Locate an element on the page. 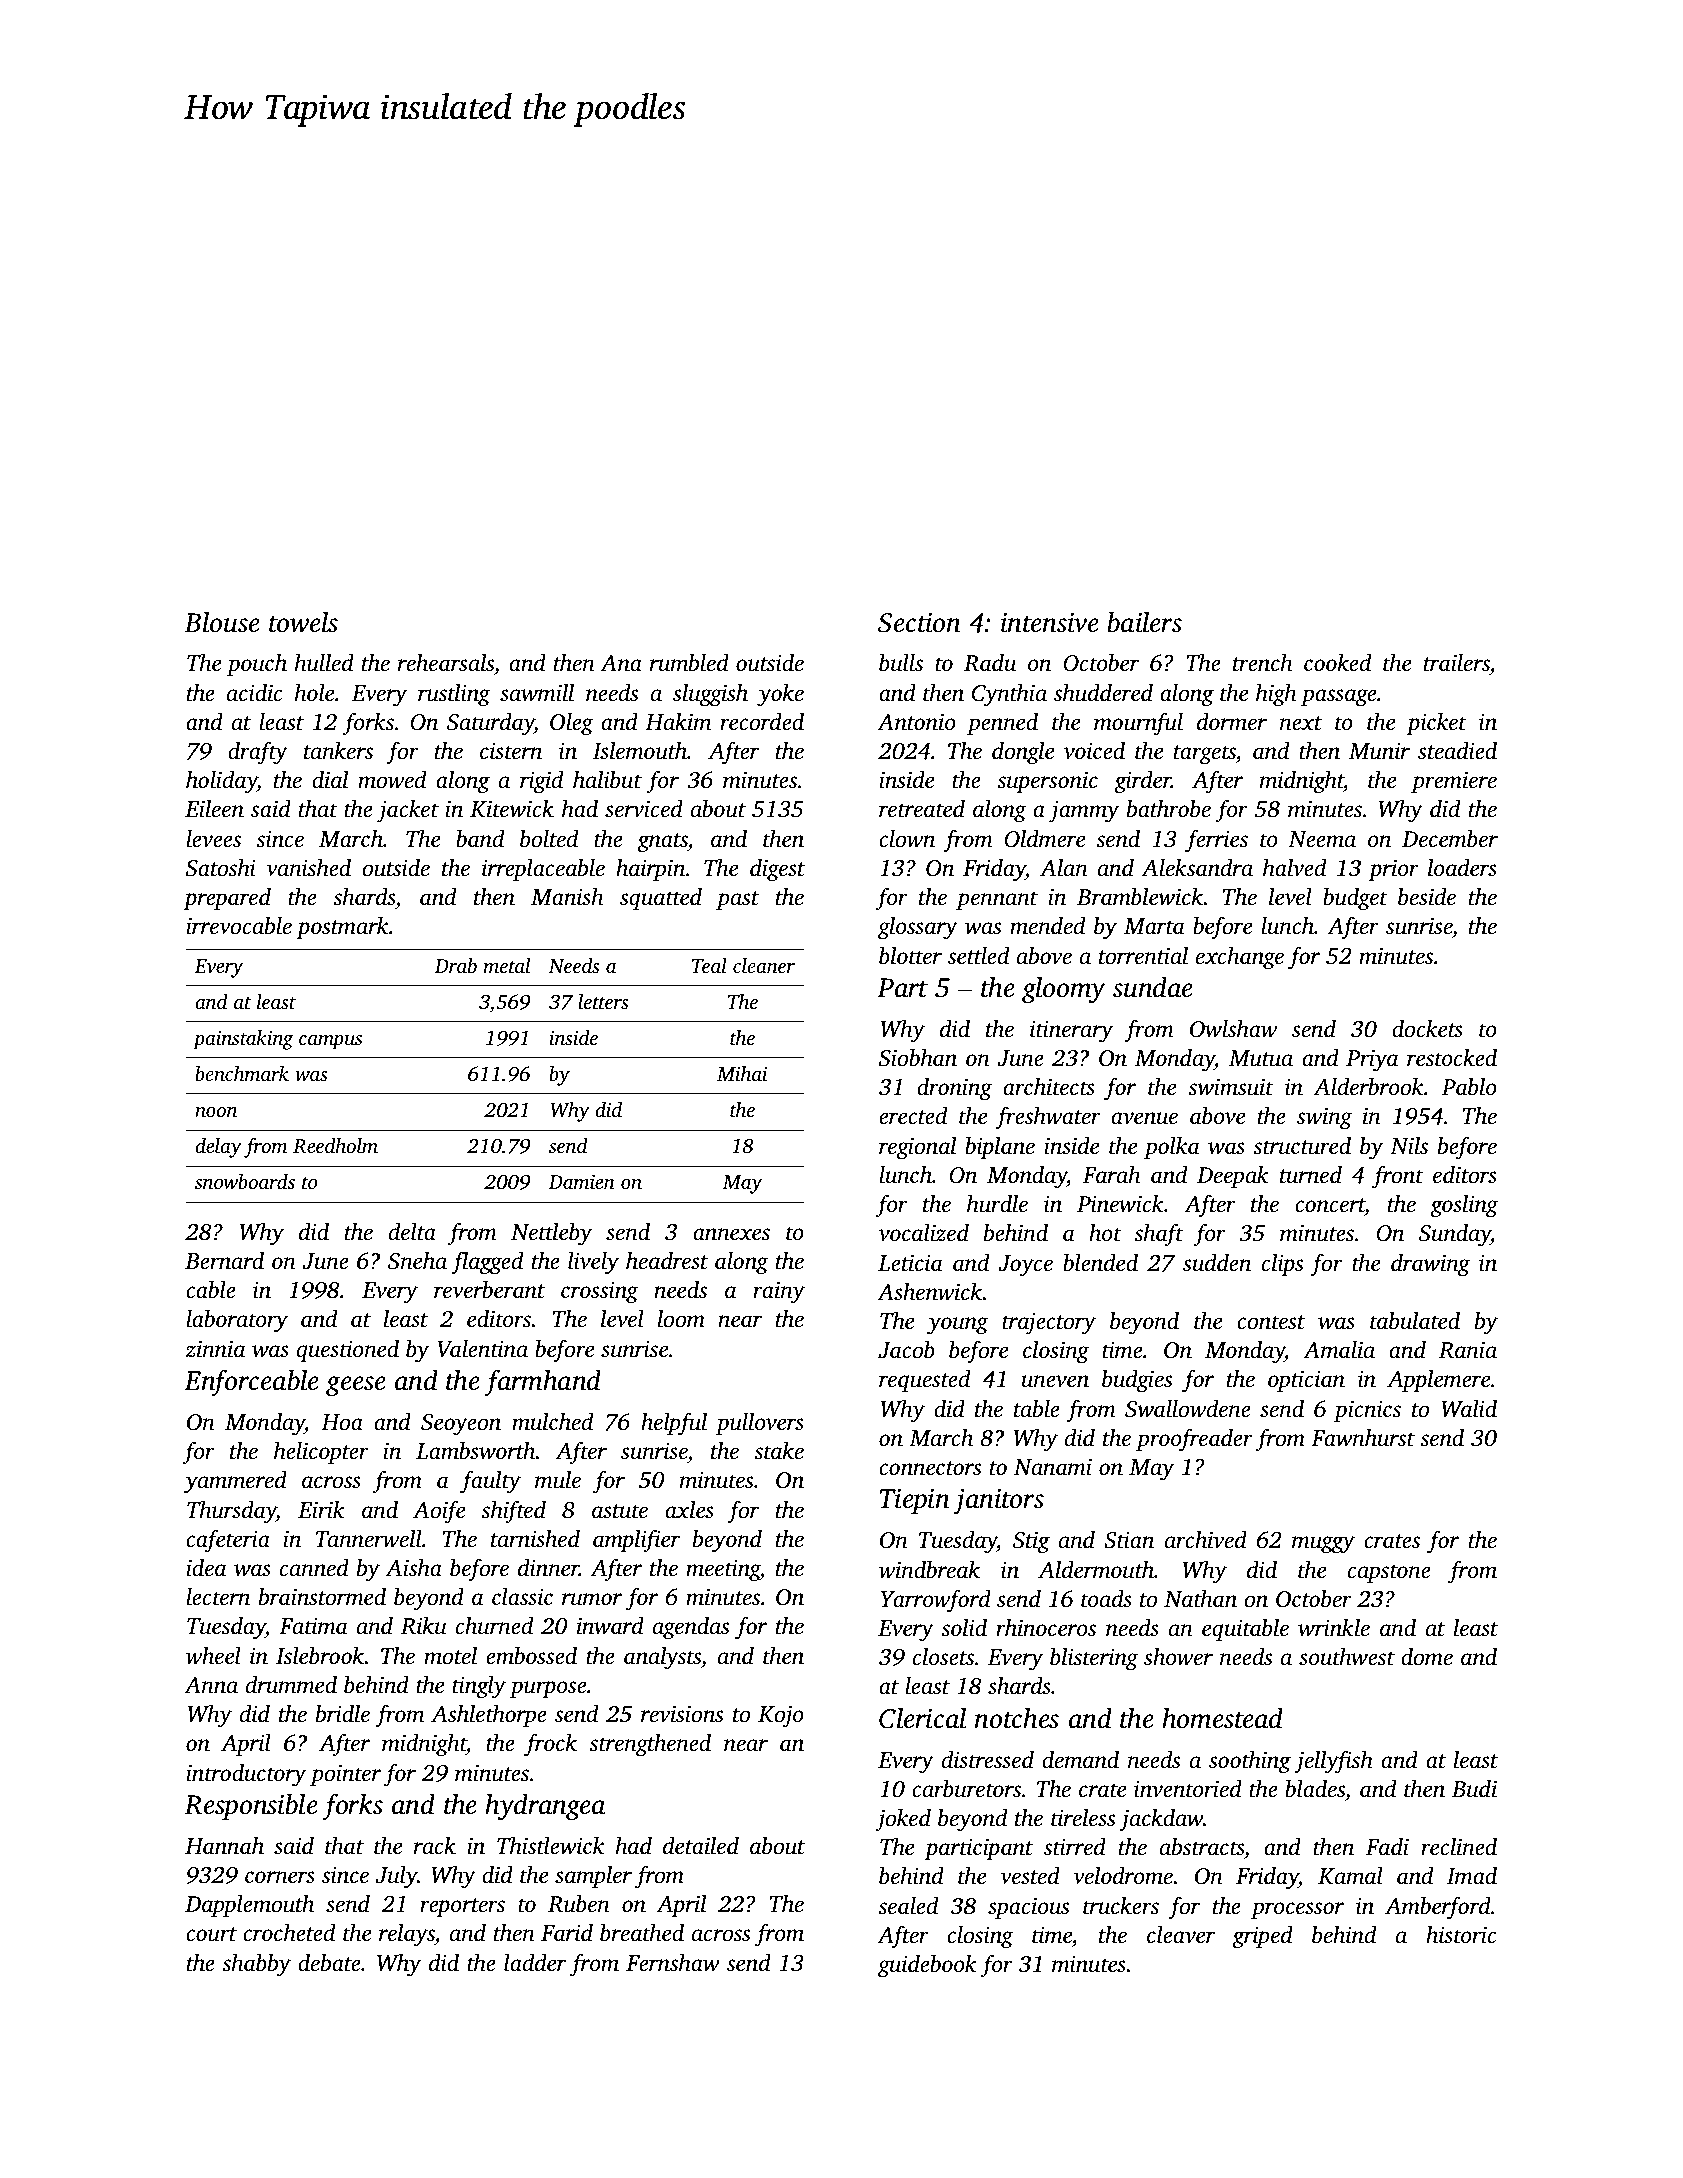 This image has width=1683, height=2178. Alderbrook is located at coordinates (1368, 1086).
